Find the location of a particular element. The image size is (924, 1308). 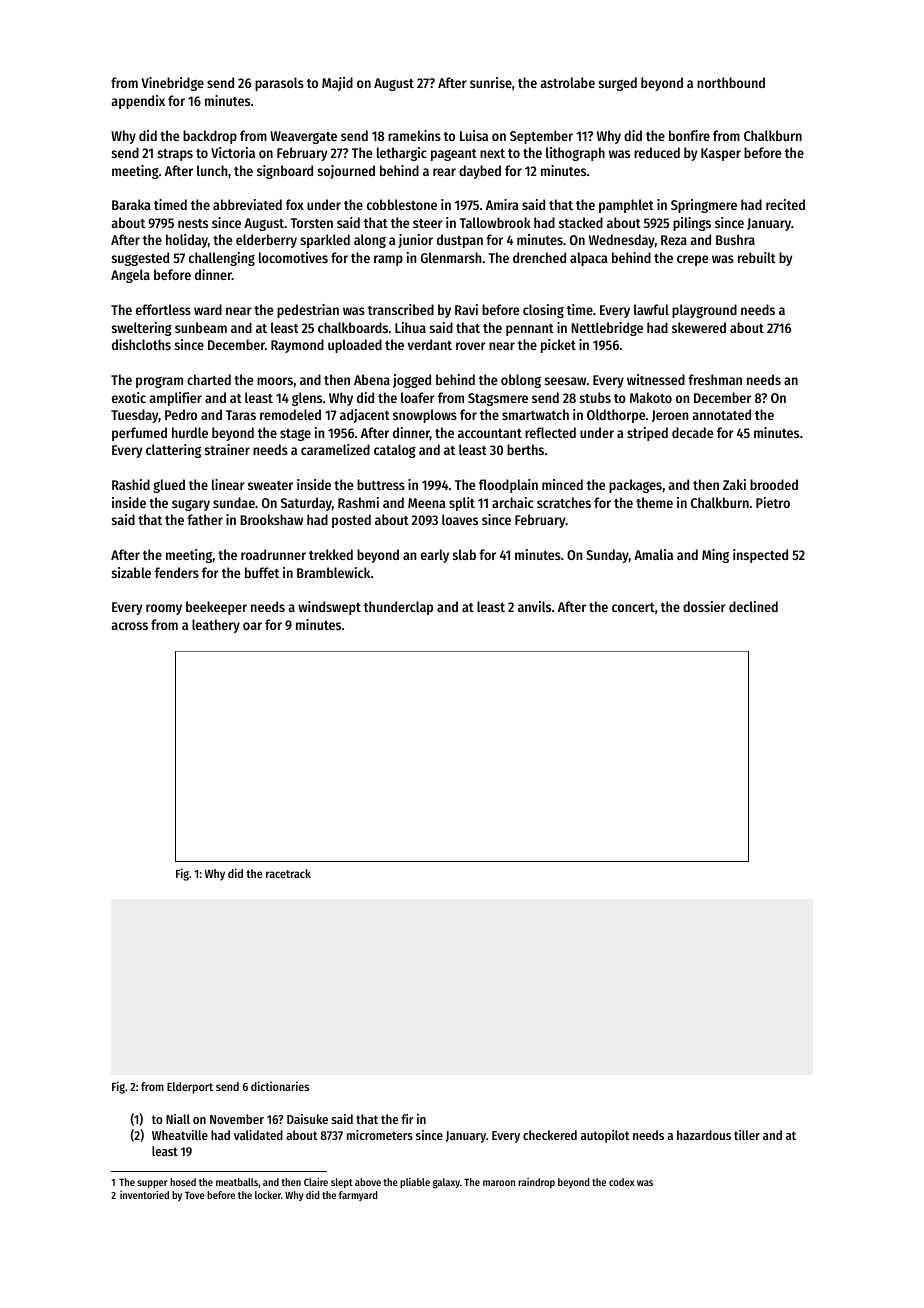

Lihua is located at coordinates (410, 327).
